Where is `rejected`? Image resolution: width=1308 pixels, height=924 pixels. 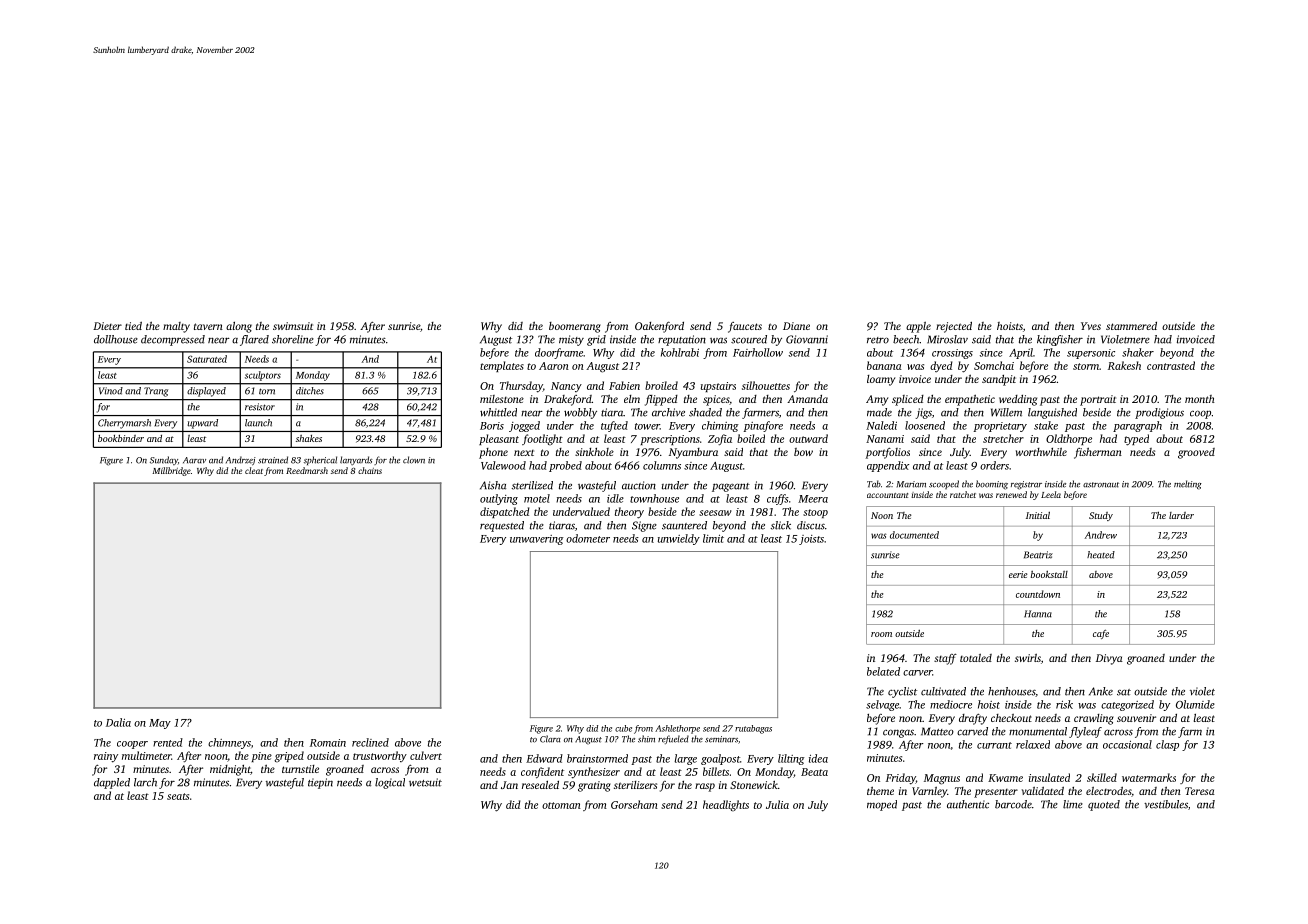
rejected is located at coordinates (954, 327).
